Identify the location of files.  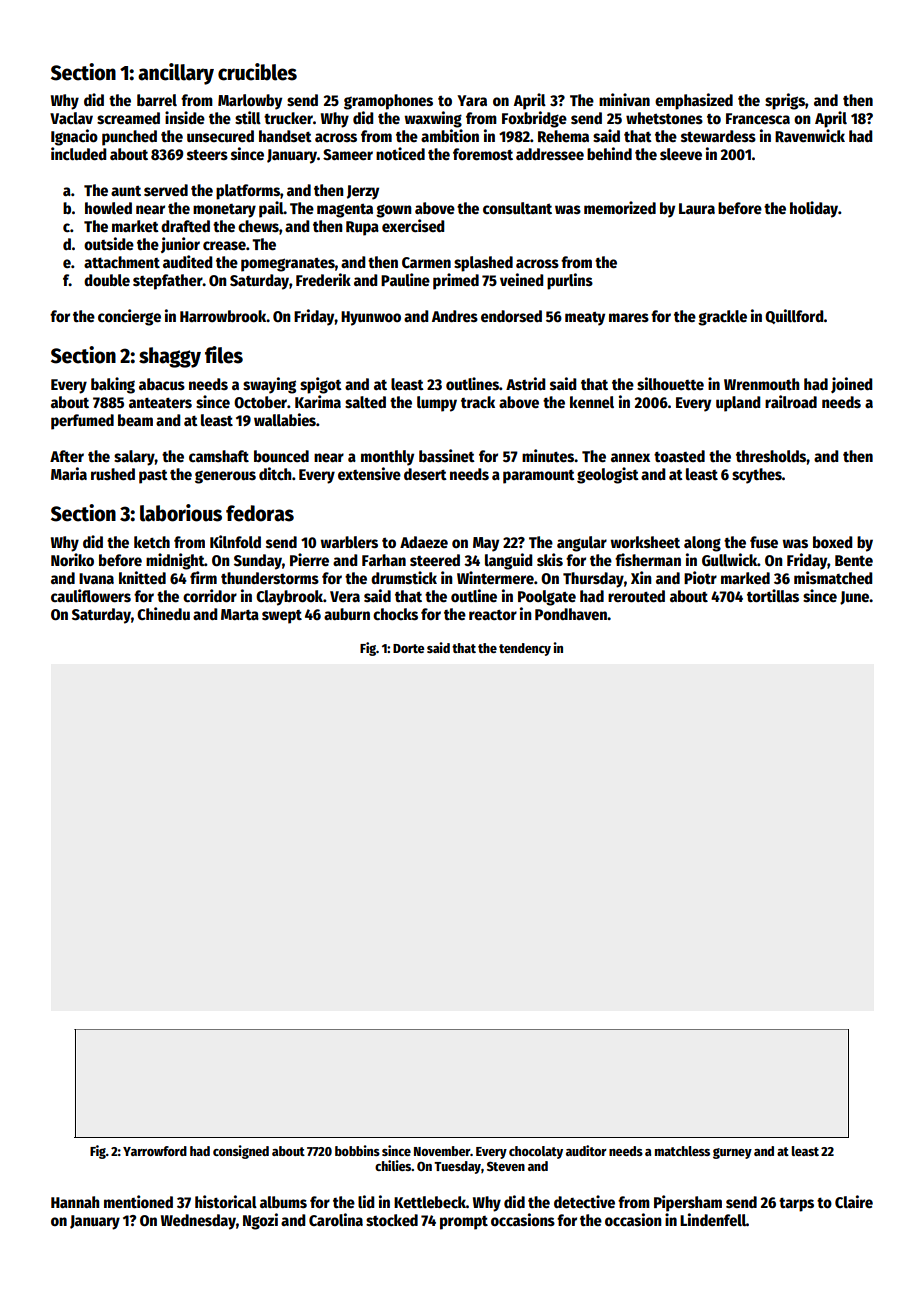
(224, 355).
